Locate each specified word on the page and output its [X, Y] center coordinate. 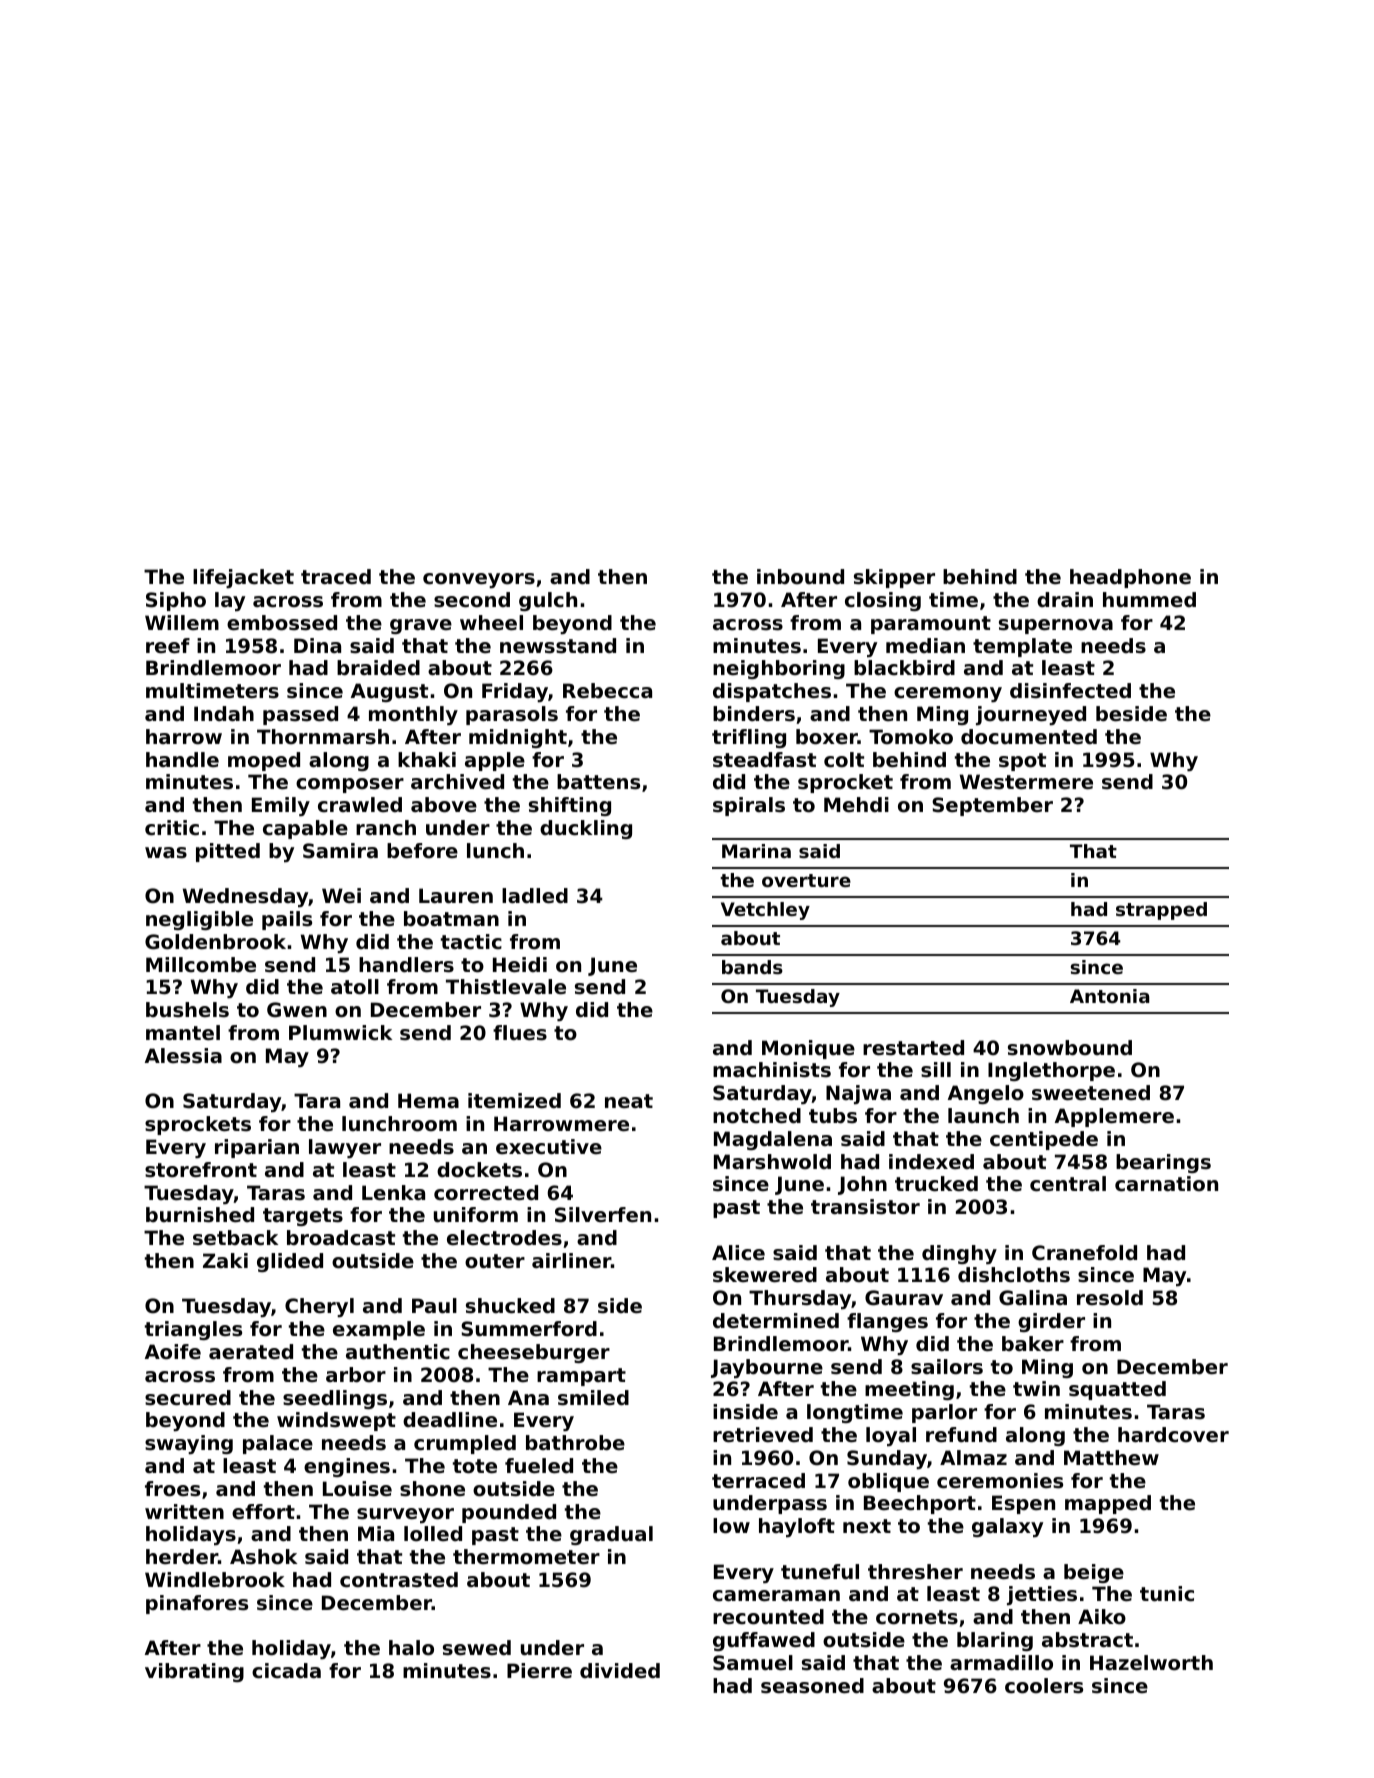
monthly [413, 715]
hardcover [1173, 1435]
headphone [1130, 578]
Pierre [539, 1671]
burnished [200, 1215]
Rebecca [607, 691]
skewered [765, 1275]
